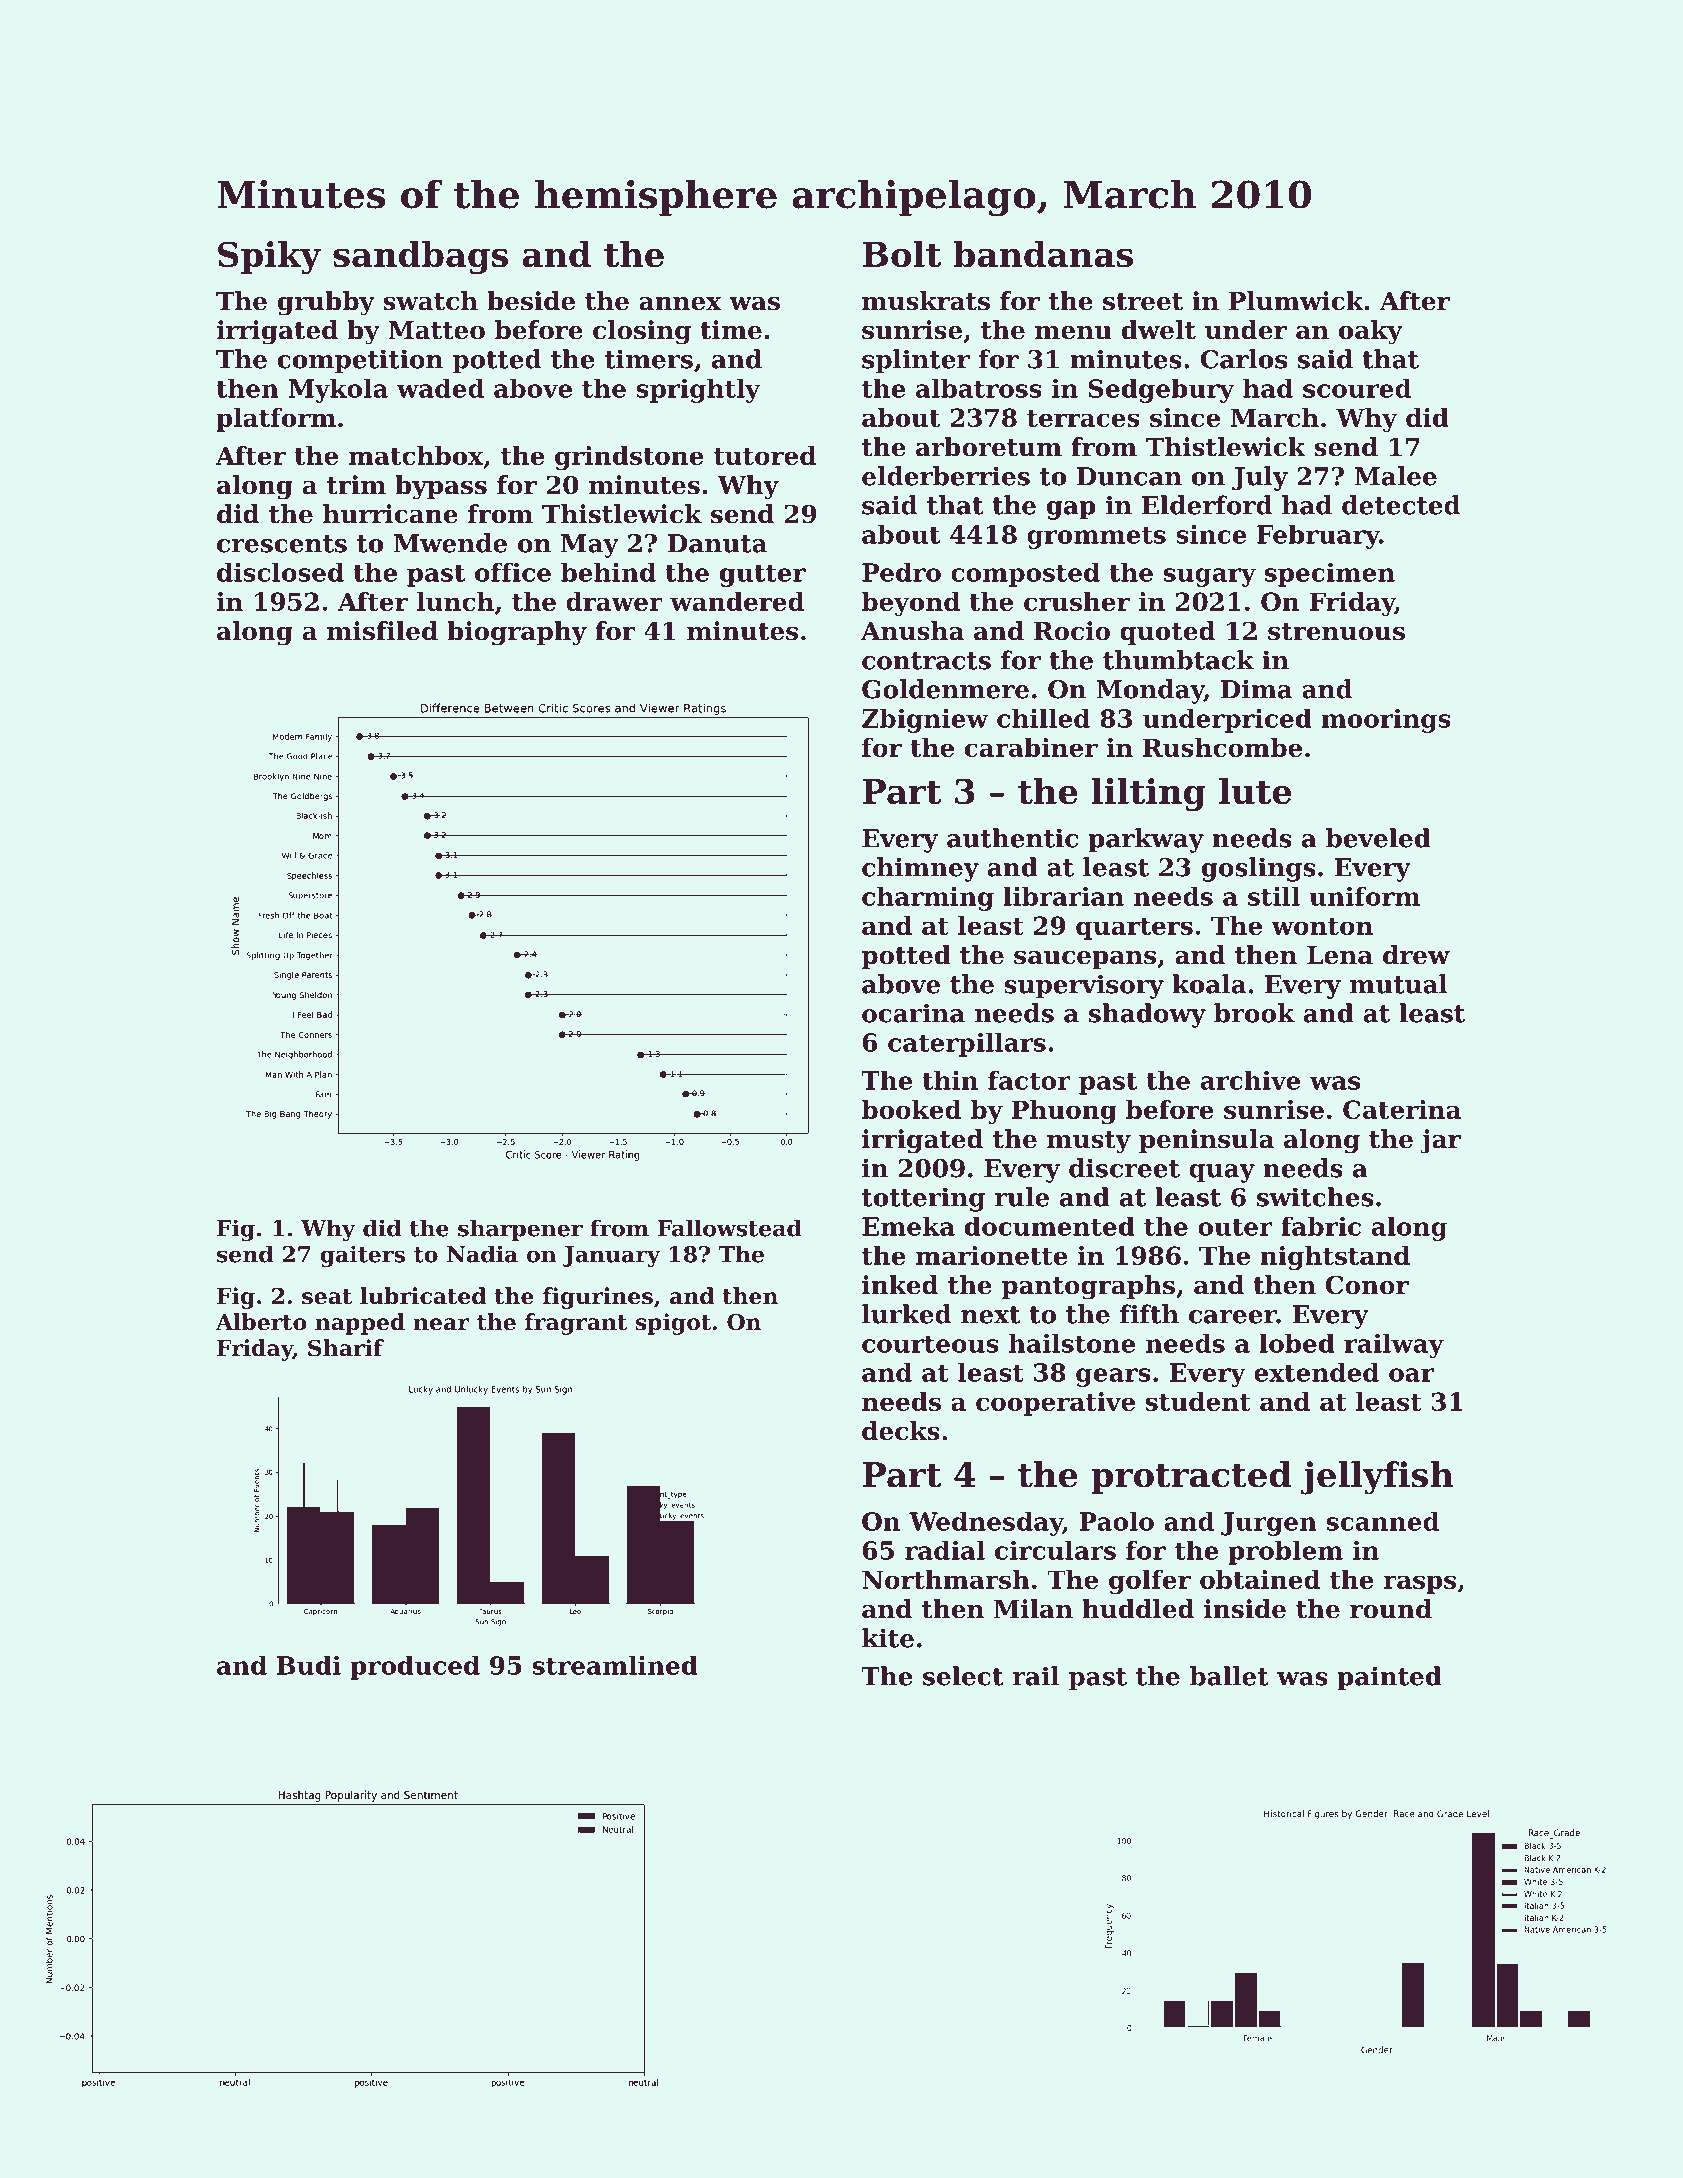 The height and width of the page is (2178, 1683). Describe the element at coordinates (902, 254) in the page. I see `Bolt` at that location.
